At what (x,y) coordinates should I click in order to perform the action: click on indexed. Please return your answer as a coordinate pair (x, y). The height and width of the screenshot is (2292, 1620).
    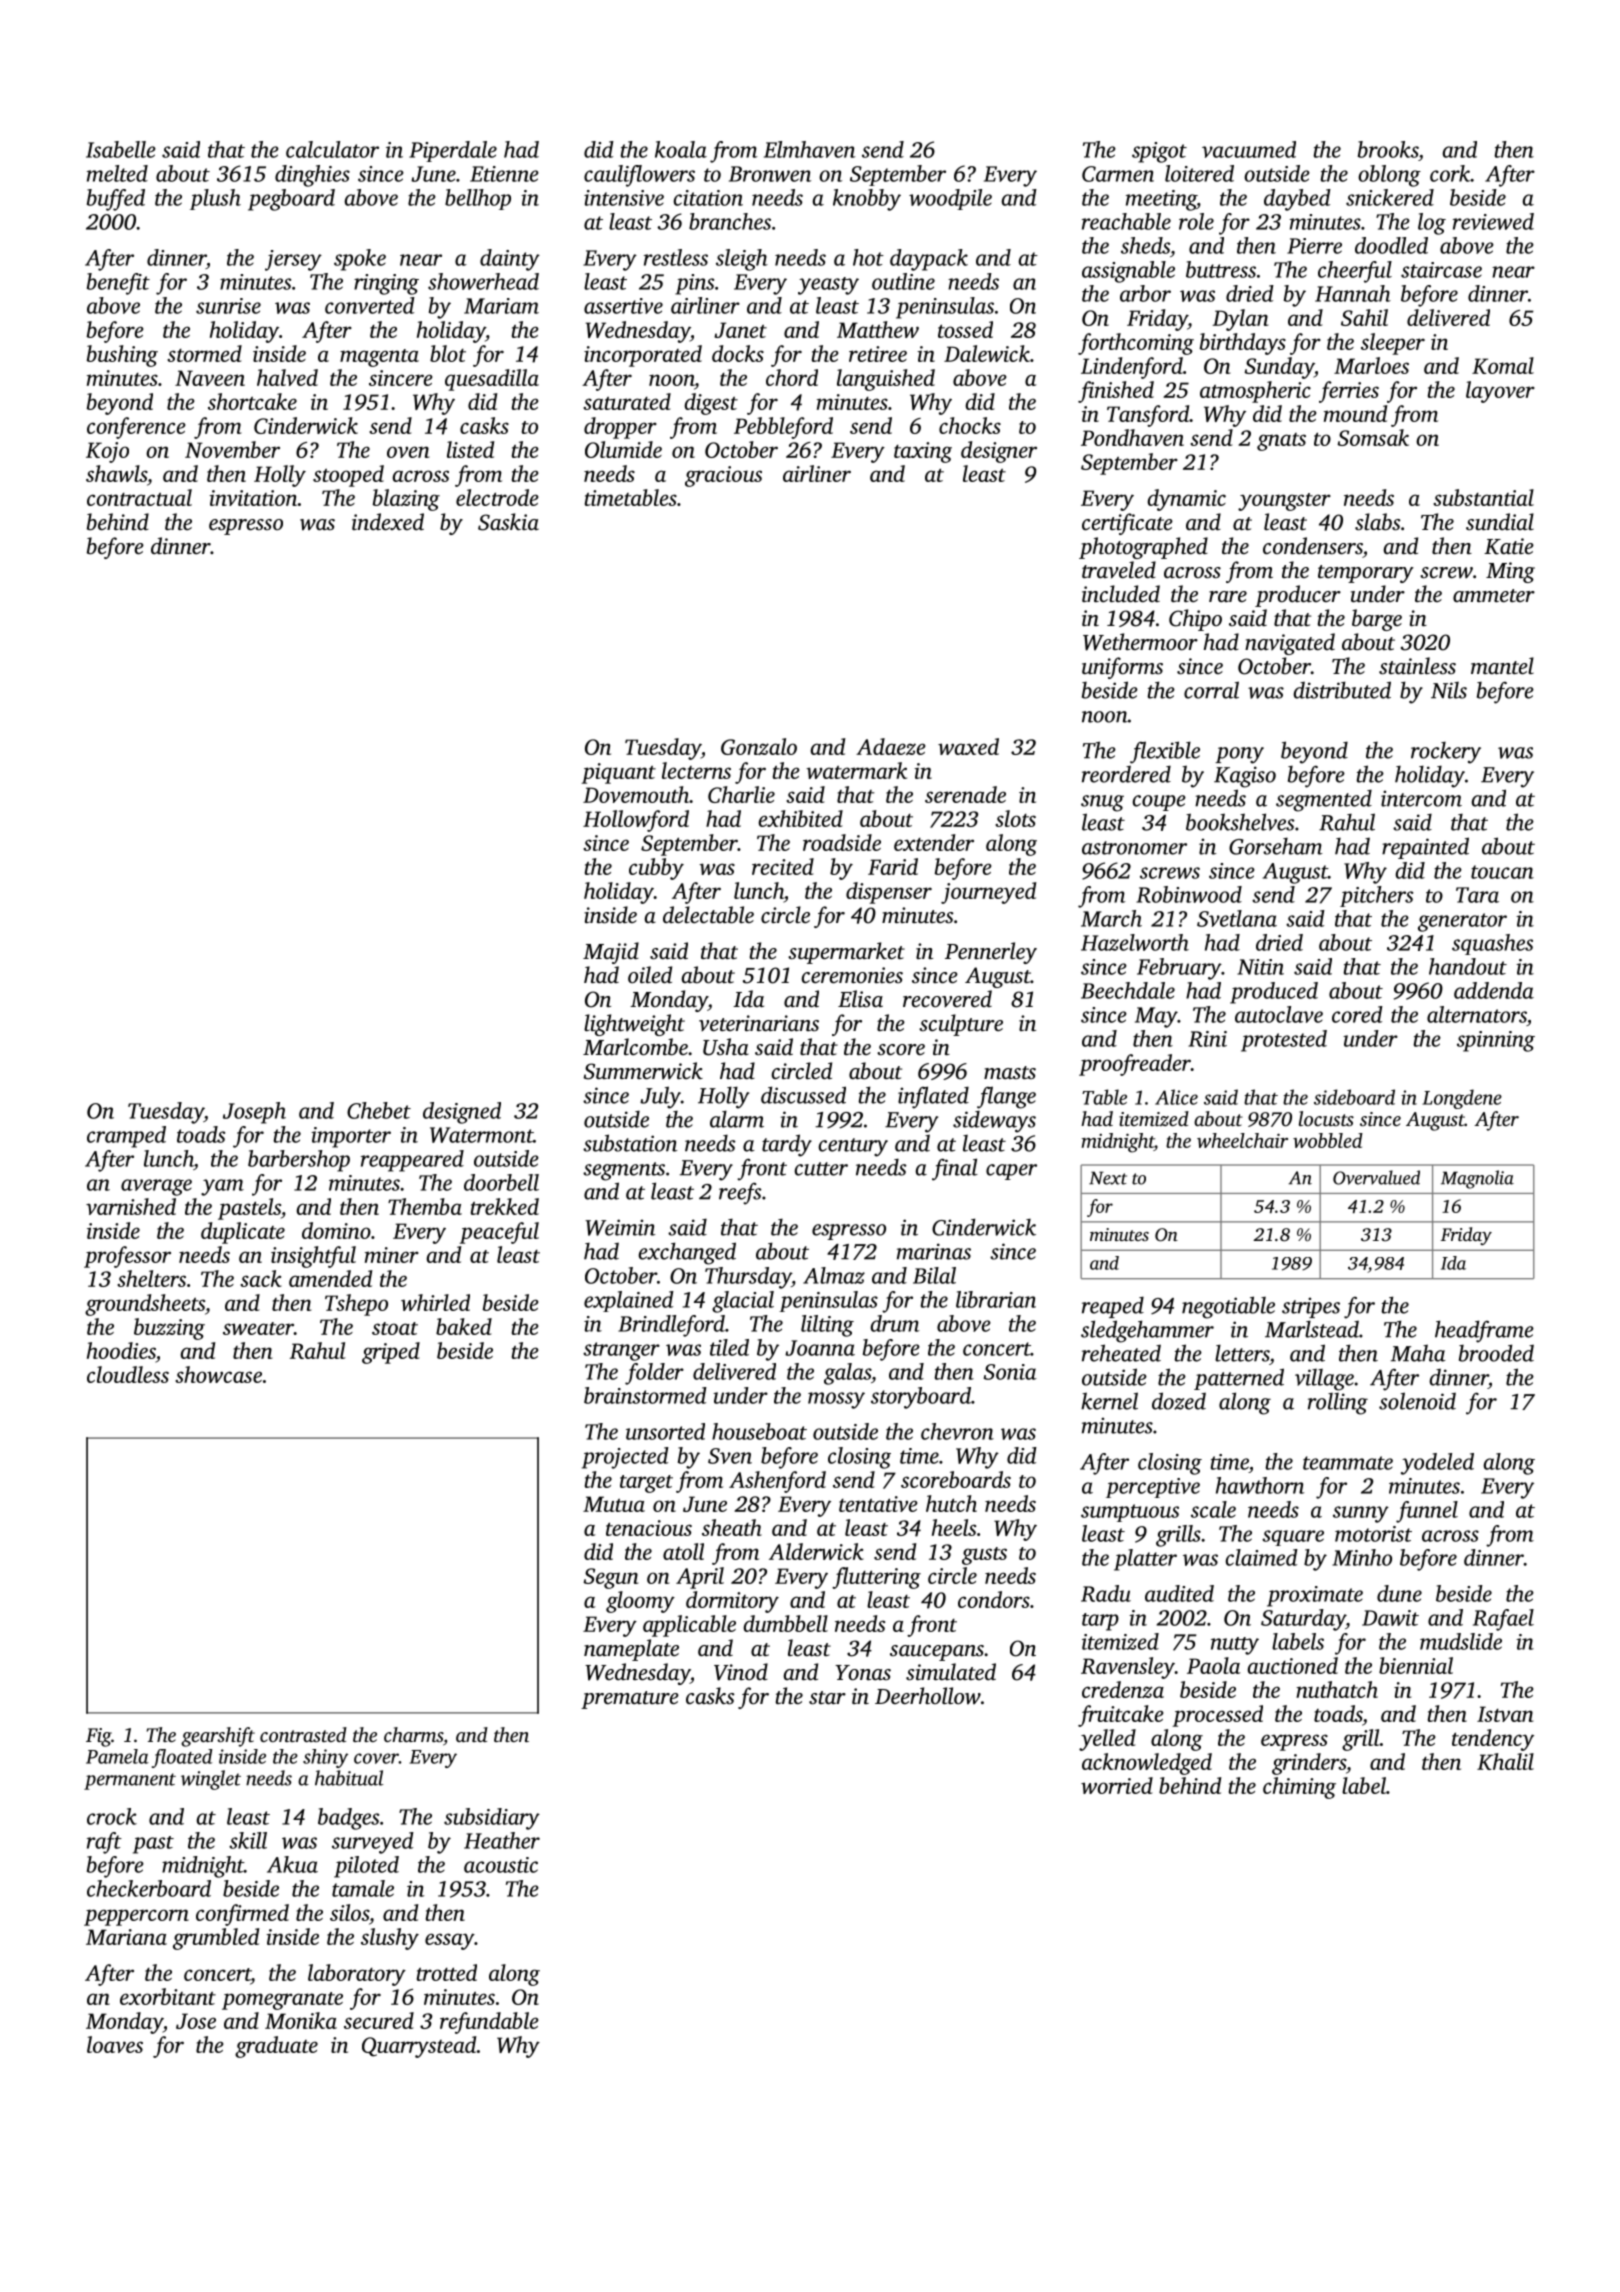
    Looking at the image, I should click on (388, 522).
